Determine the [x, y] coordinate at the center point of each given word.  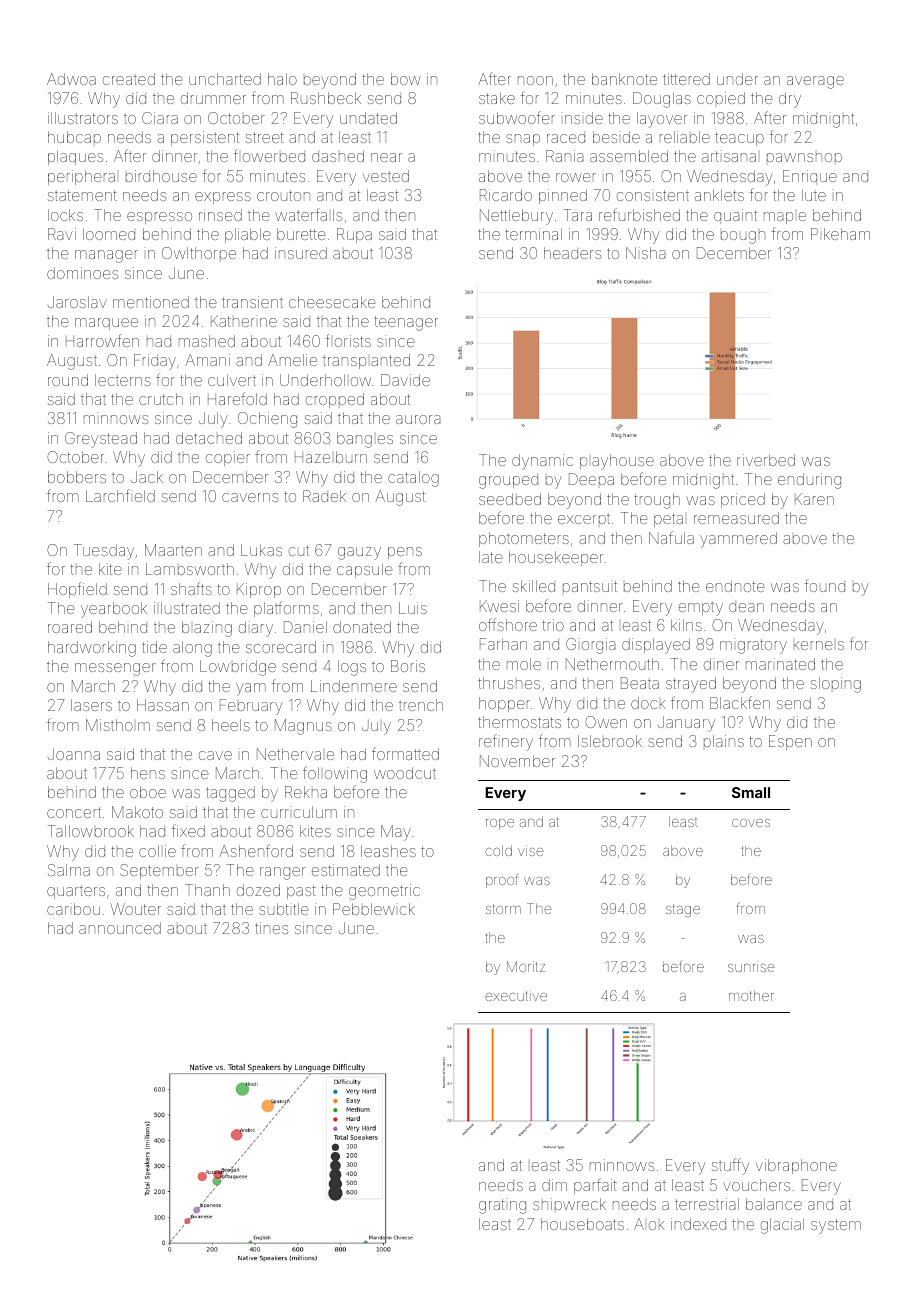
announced [120, 928]
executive [516, 996]
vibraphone [796, 1166]
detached [209, 438]
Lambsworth [190, 569]
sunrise [751, 966]
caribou [73, 909]
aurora [418, 419]
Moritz [526, 966]
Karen [814, 499]
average [815, 82]
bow [406, 79]
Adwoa [71, 79]
